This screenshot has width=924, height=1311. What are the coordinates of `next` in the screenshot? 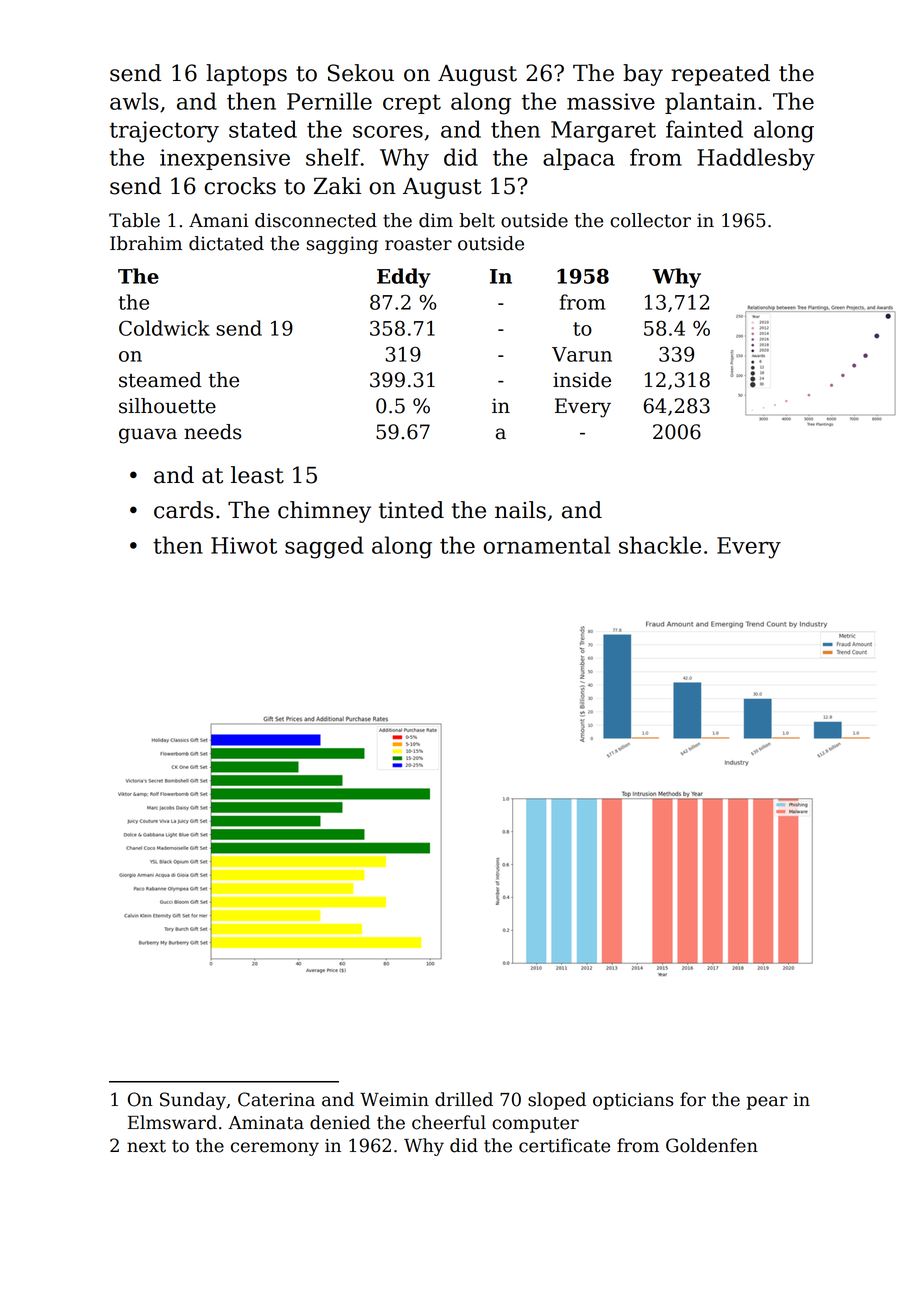 It's located at (146, 1146).
